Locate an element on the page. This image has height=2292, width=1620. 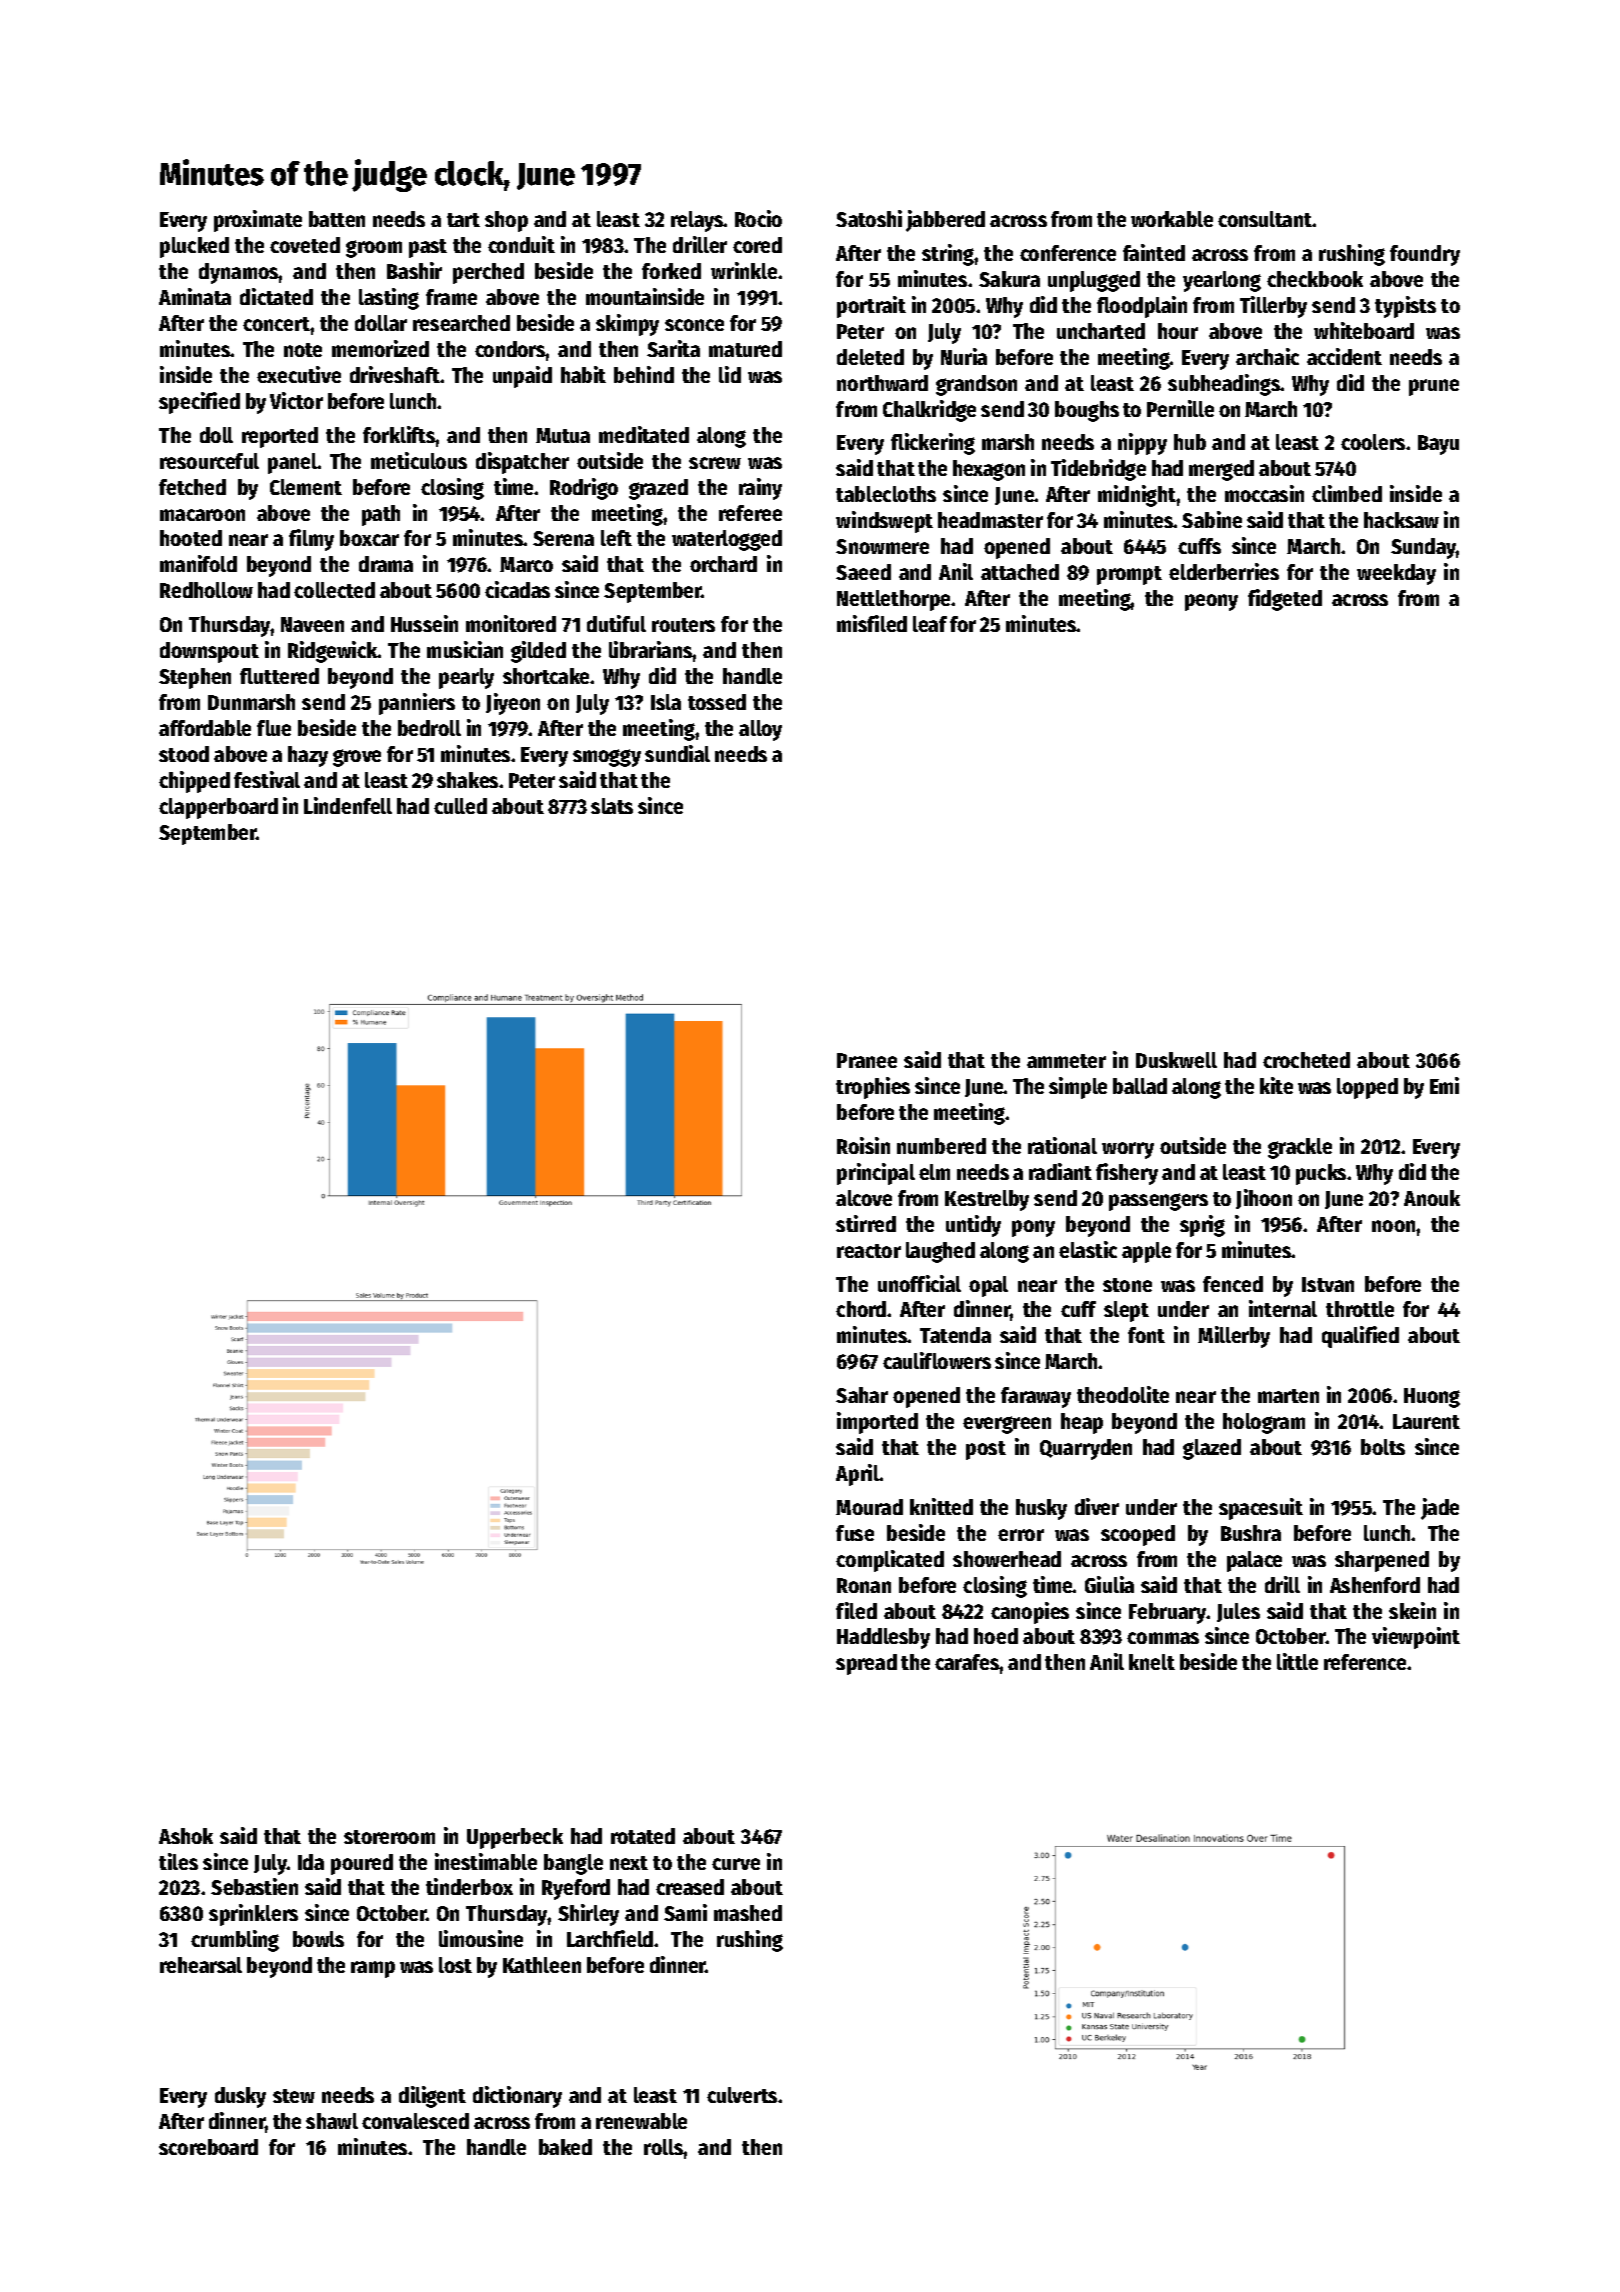
coolers is located at coordinates (1373, 442).
